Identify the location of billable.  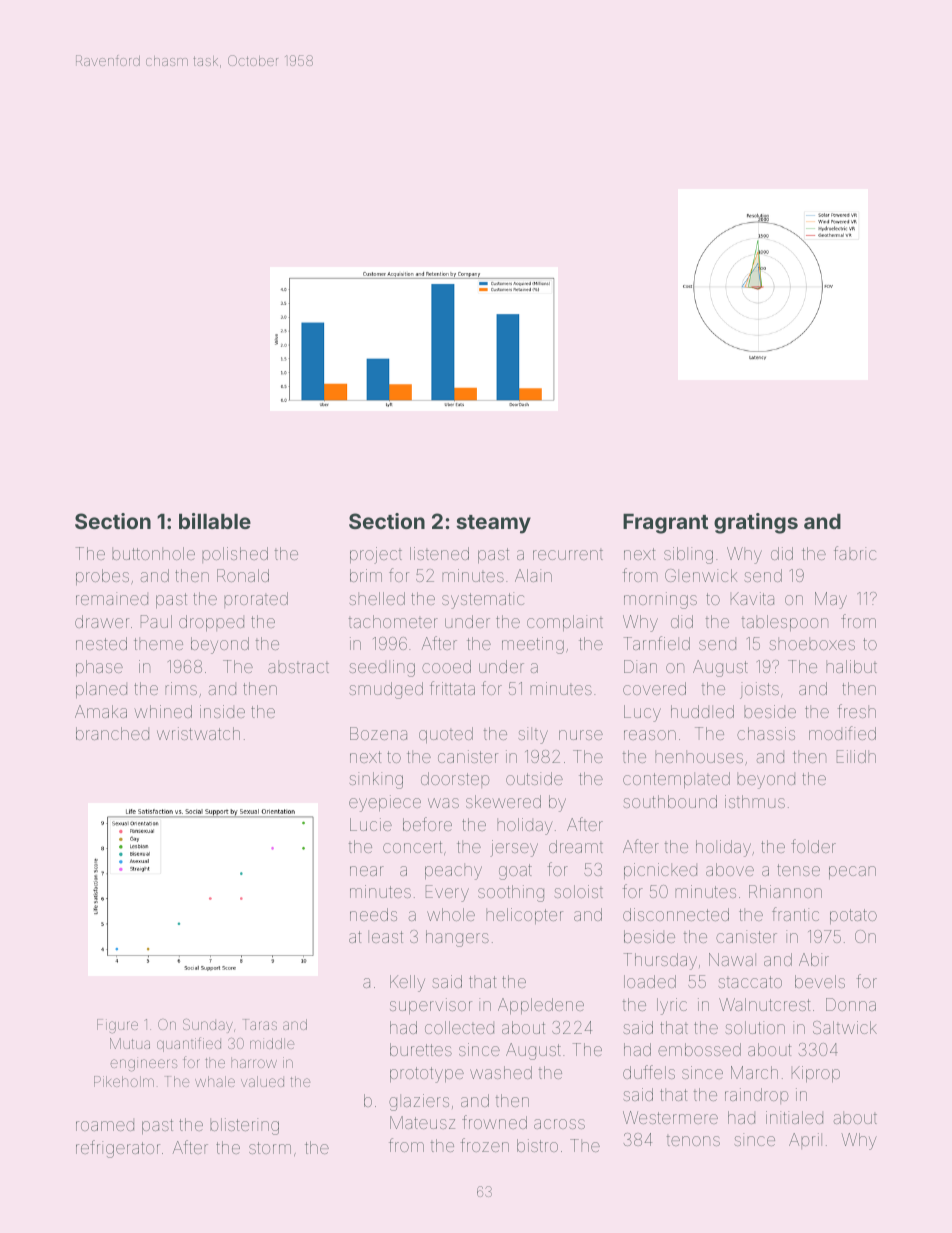
(215, 521).
